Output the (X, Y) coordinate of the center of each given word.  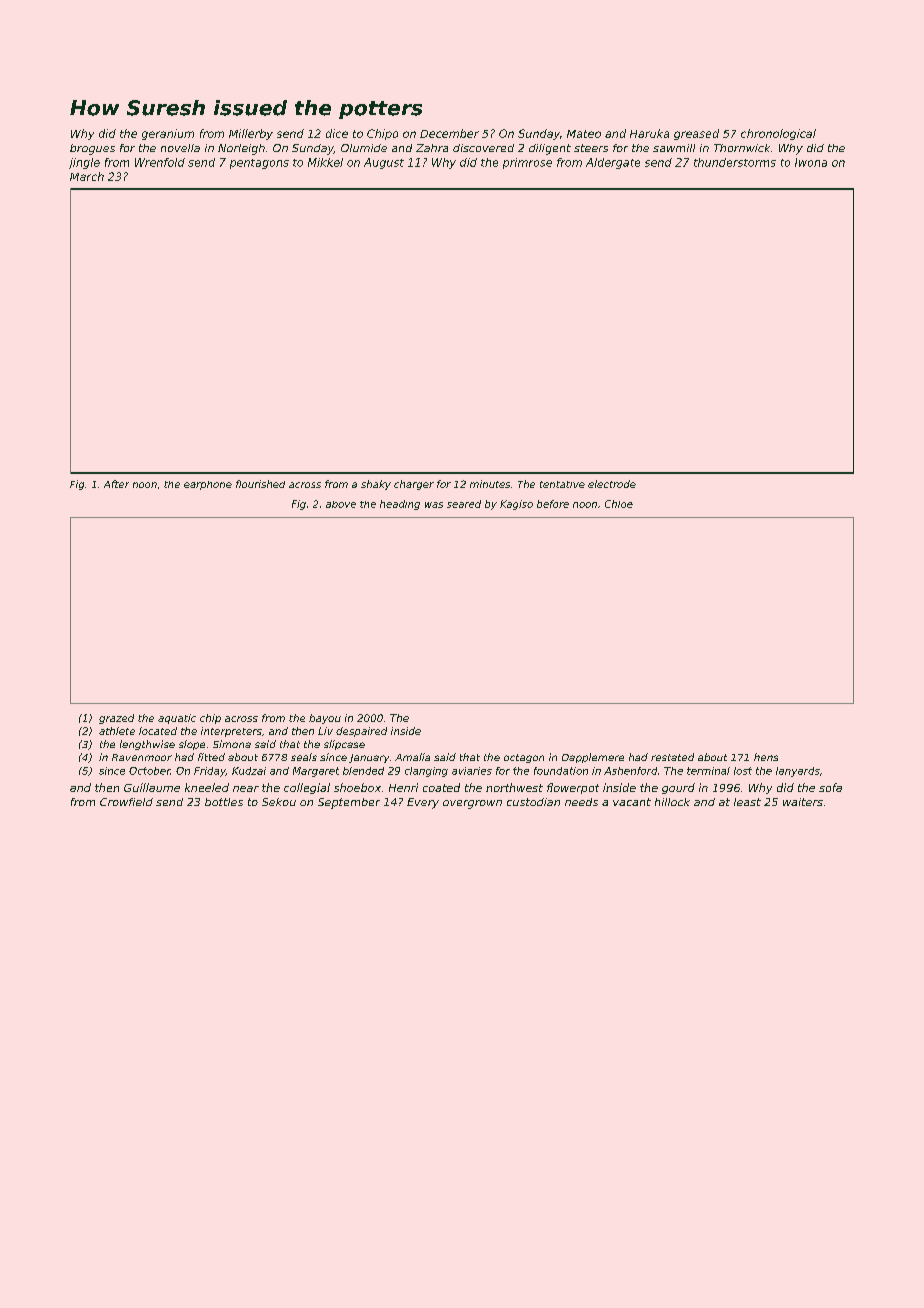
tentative (562, 484)
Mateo (584, 134)
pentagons (259, 164)
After (116, 484)
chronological (778, 134)
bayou (325, 719)
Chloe (619, 504)
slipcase (344, 745)
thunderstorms (735, 162)
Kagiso (516, 505)
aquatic (177, 719)
